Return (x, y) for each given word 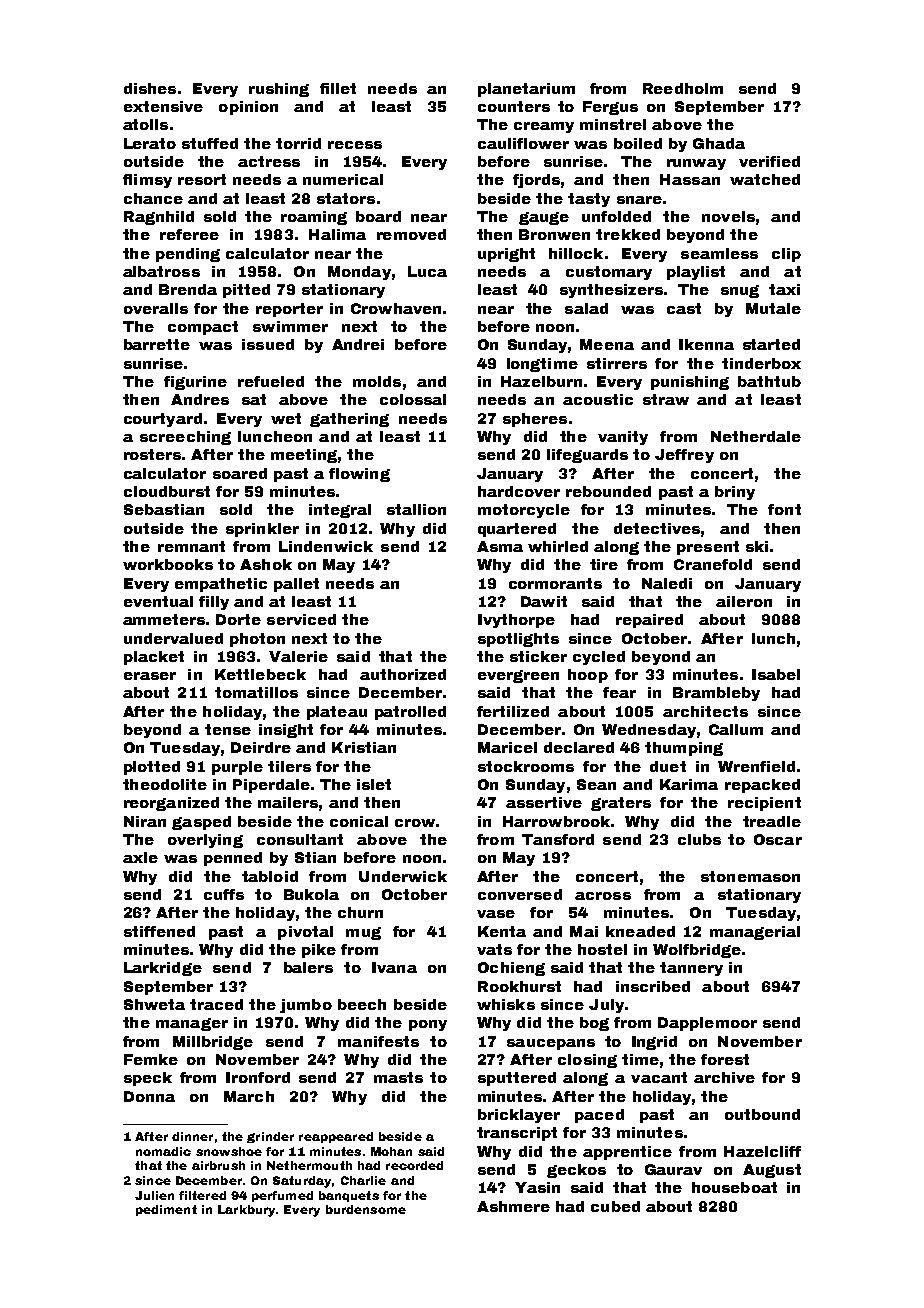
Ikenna (706, 344)
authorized (403, 674)
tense (228, 729)
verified (769, 161)
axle (140, 857)
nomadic (163, 1151)
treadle (772, 821)
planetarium (526, 90)
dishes (150, 88)
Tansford (558, 839)
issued (268, 344)
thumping (684, 749)
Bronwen (554, 234)
